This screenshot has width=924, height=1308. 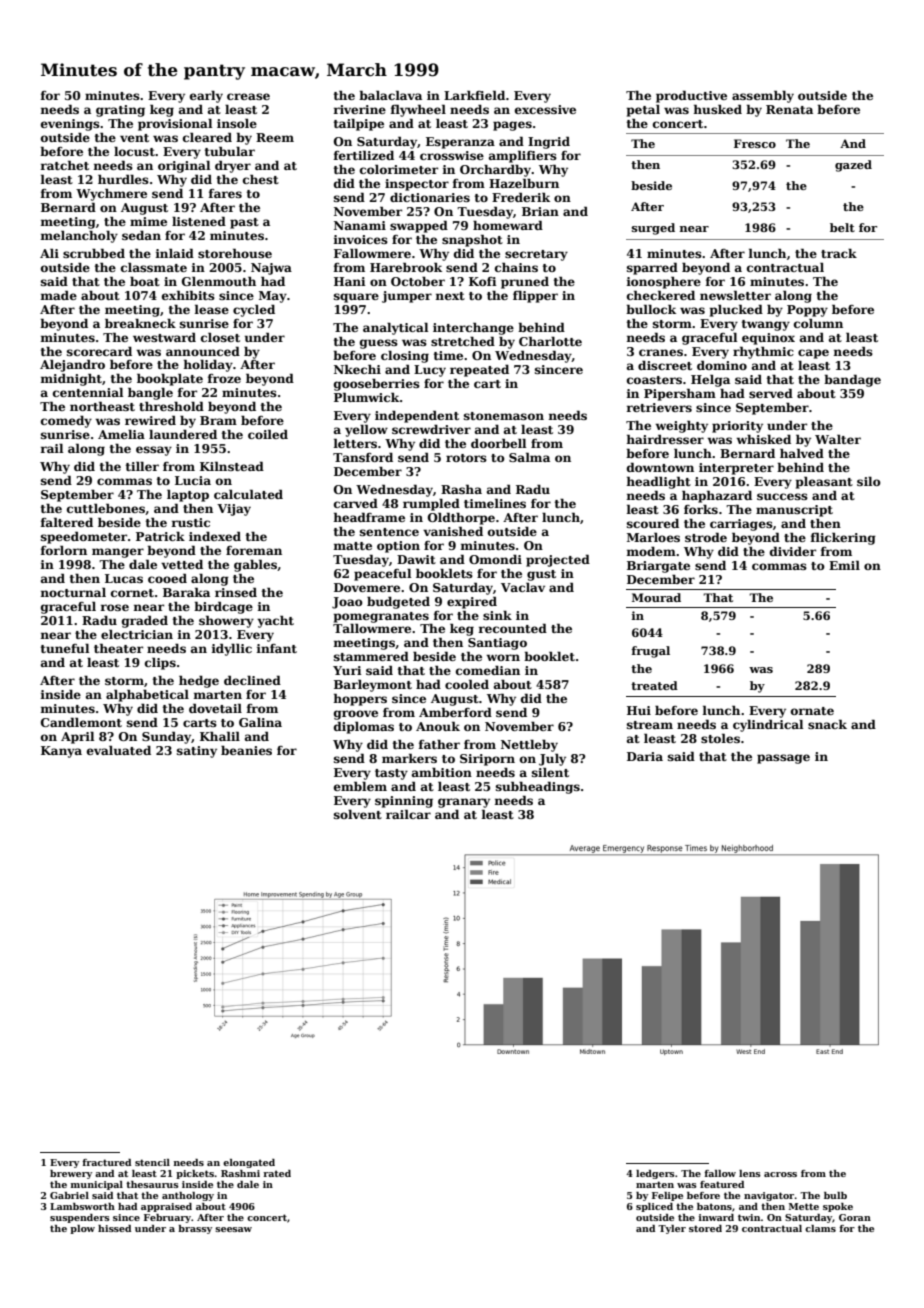 I want to click on silent, so click(x=550, y=772).
